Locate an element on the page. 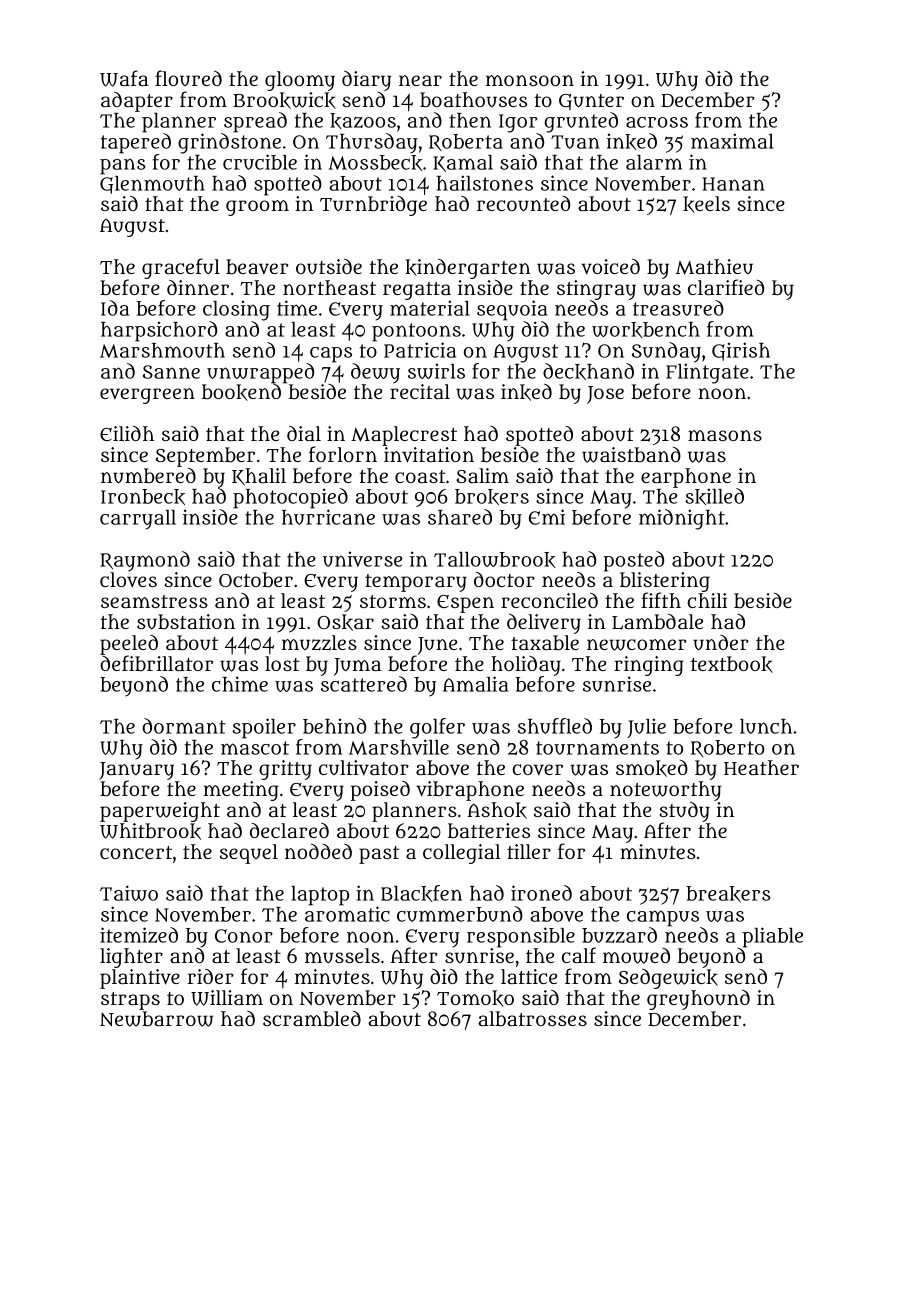  Conor is located at coordinates (244, 936).
